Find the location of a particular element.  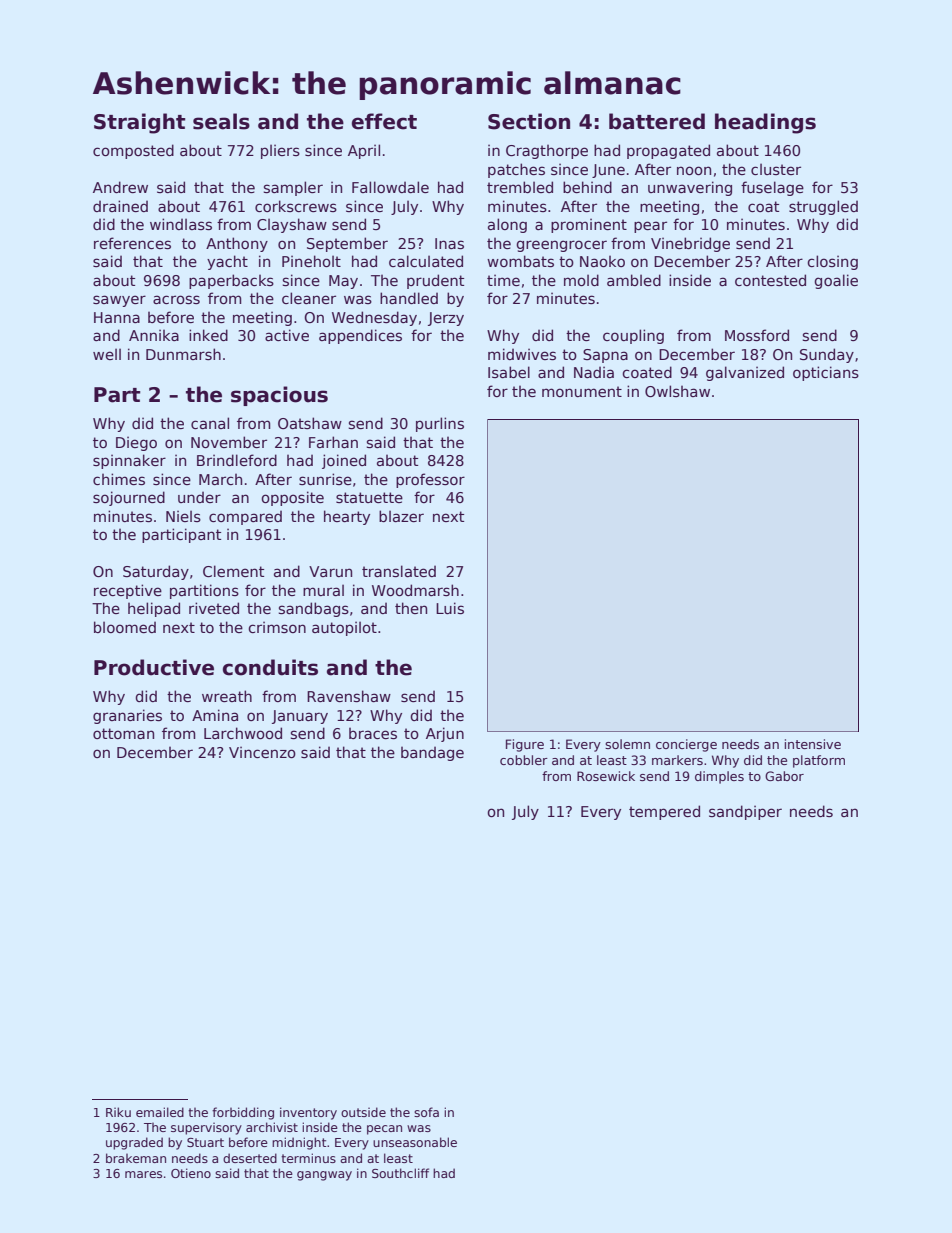

sofa is located at coordinates (426, 1112).
